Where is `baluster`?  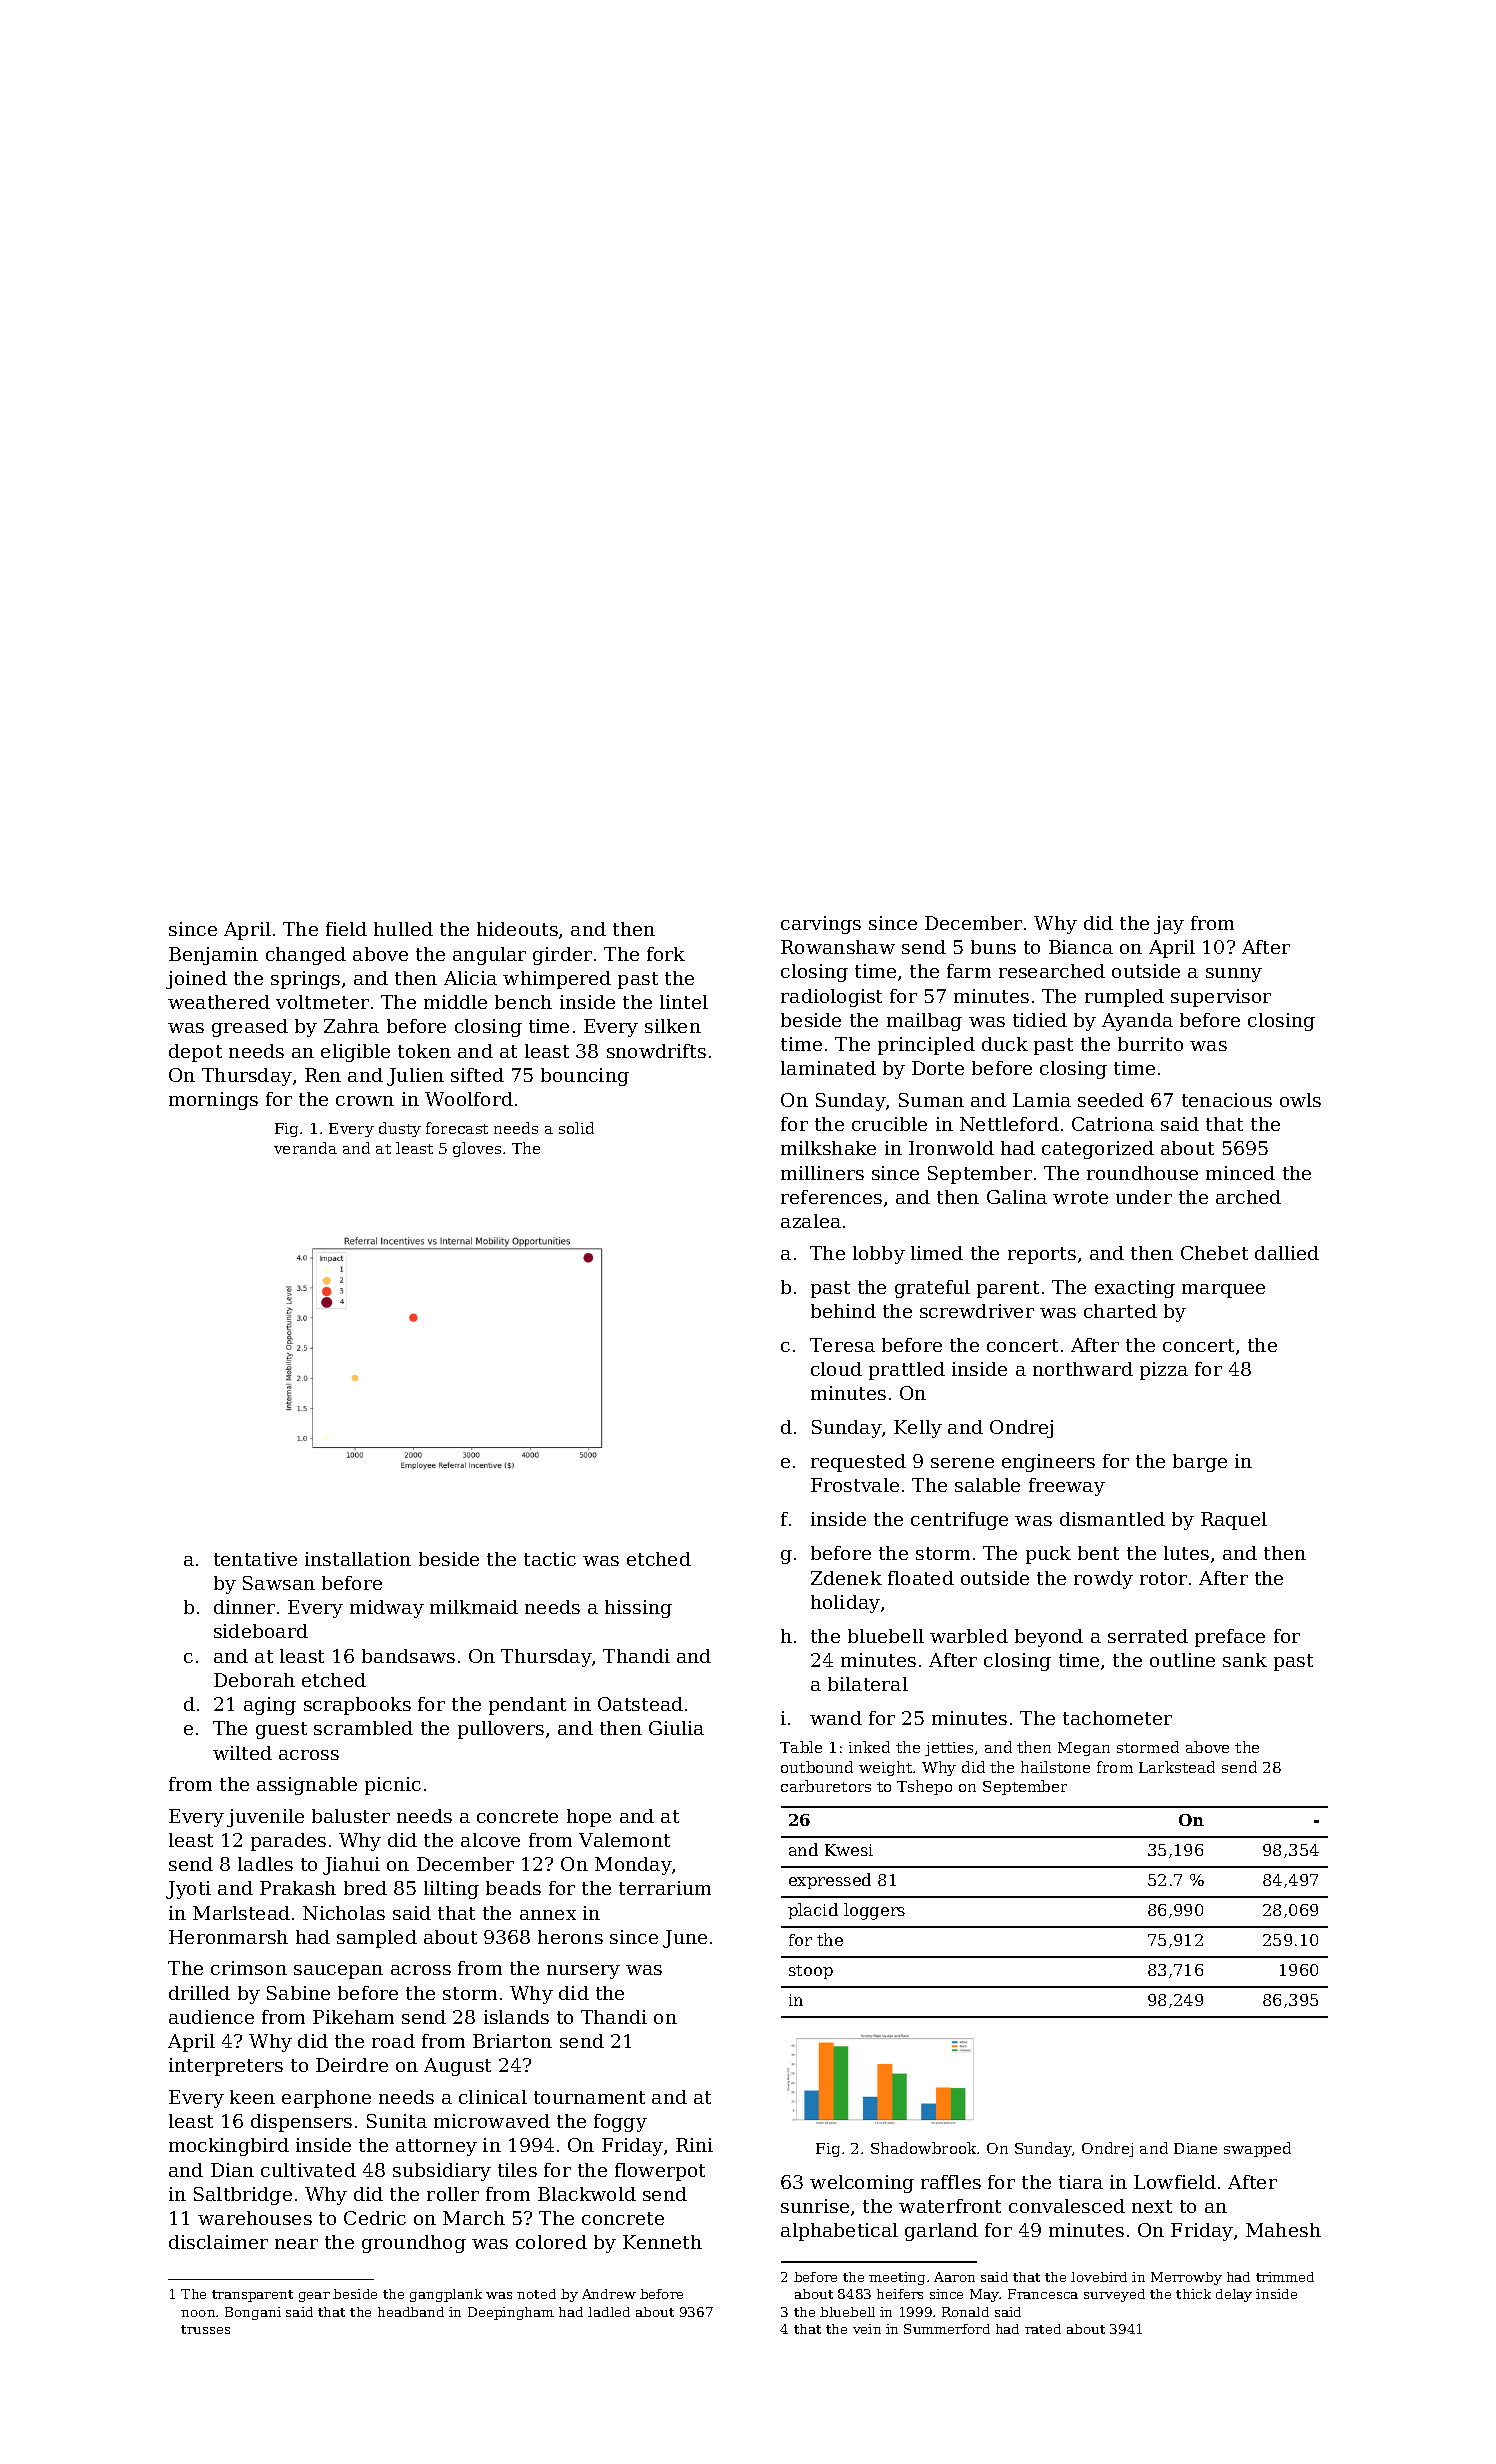 baluster is located at coordinates (351, 1816).
